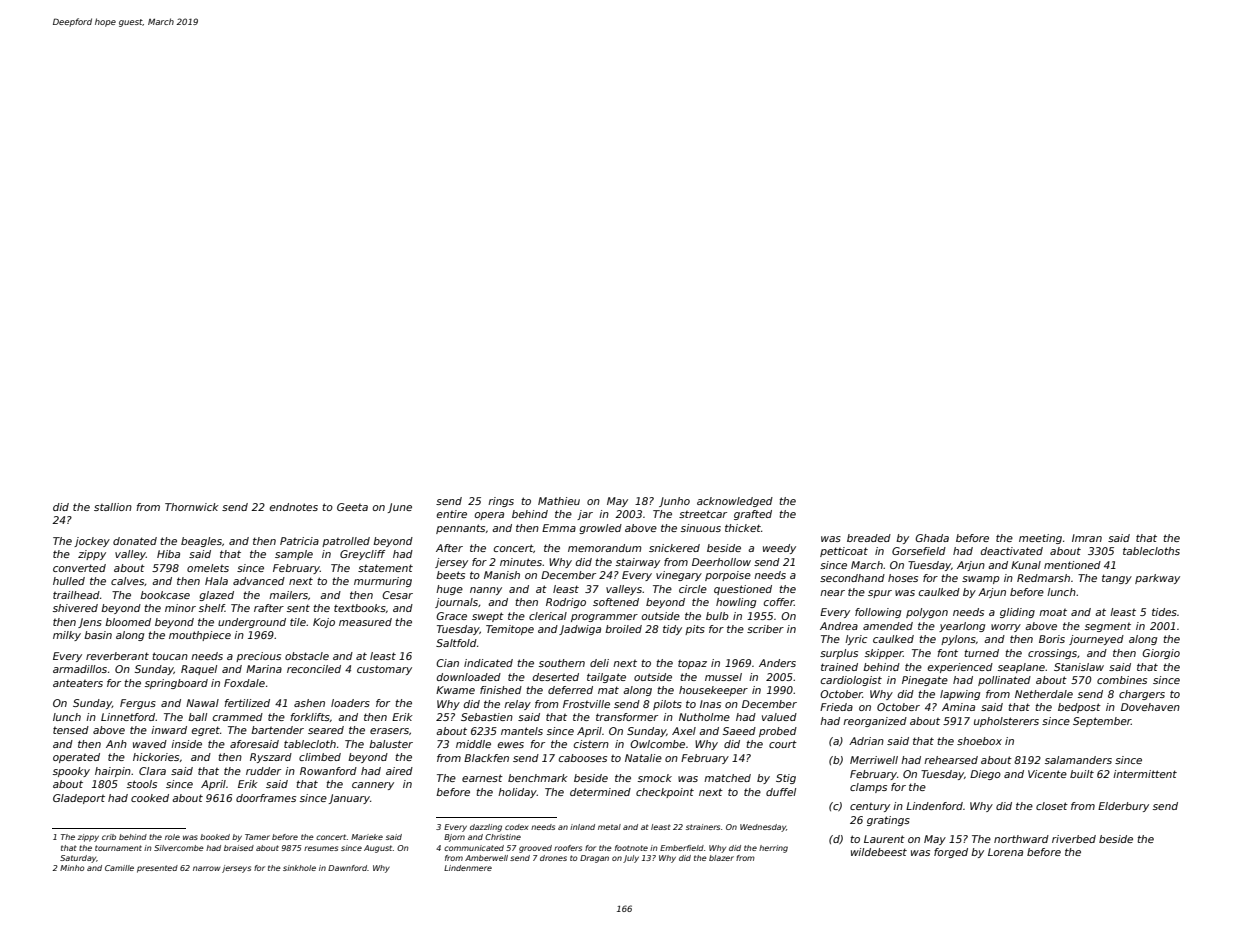 The image size is (1233, 952). I want to click on stallion, so click(113, 507).
